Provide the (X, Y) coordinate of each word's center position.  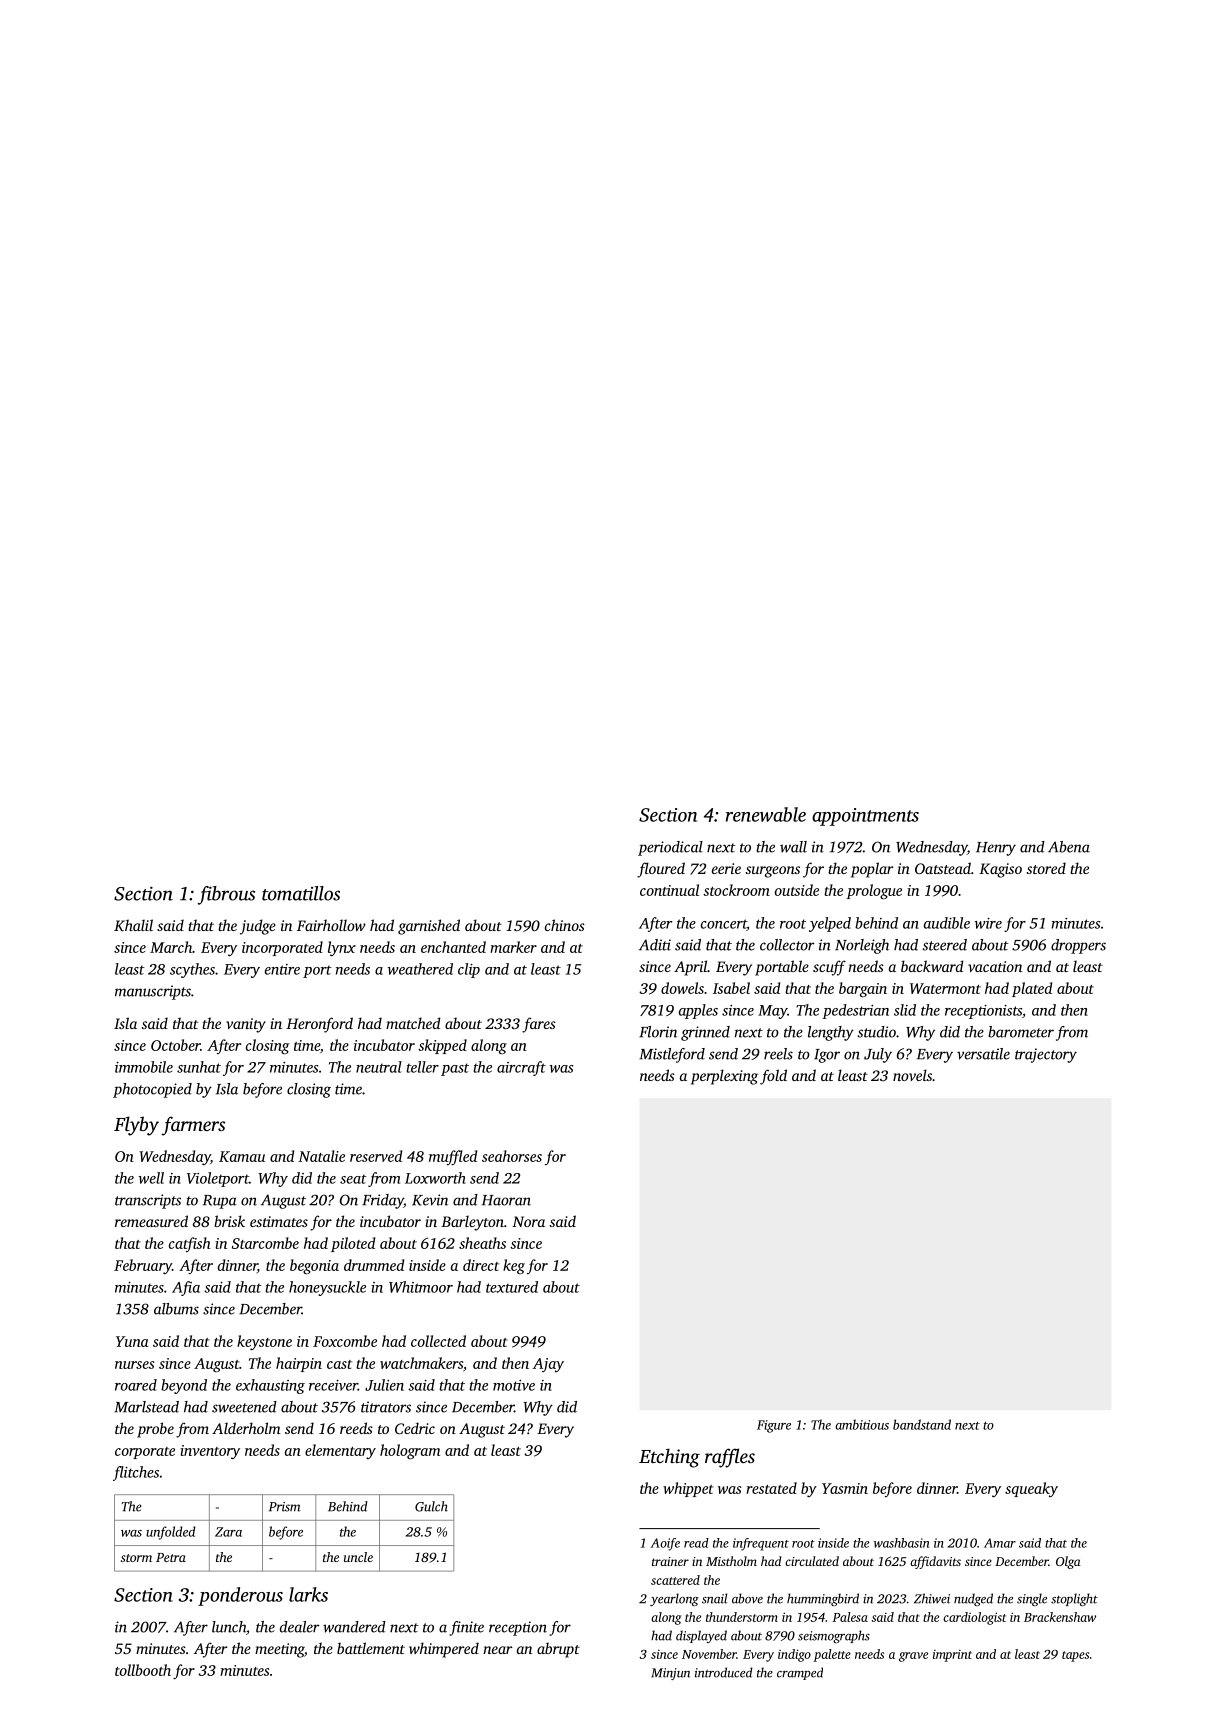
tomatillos (301, 893)
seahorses (512, 1156)
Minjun (670, 1674)
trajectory (1046, 1055)
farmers (193, 1126)
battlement (371, 1648)
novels (912, 1075)
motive (514, 1385)
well (151, 1178)
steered (945, 945)
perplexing (724, 1077)
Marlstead (146, 1407)
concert (724, 925)
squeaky (1031, 1489)
